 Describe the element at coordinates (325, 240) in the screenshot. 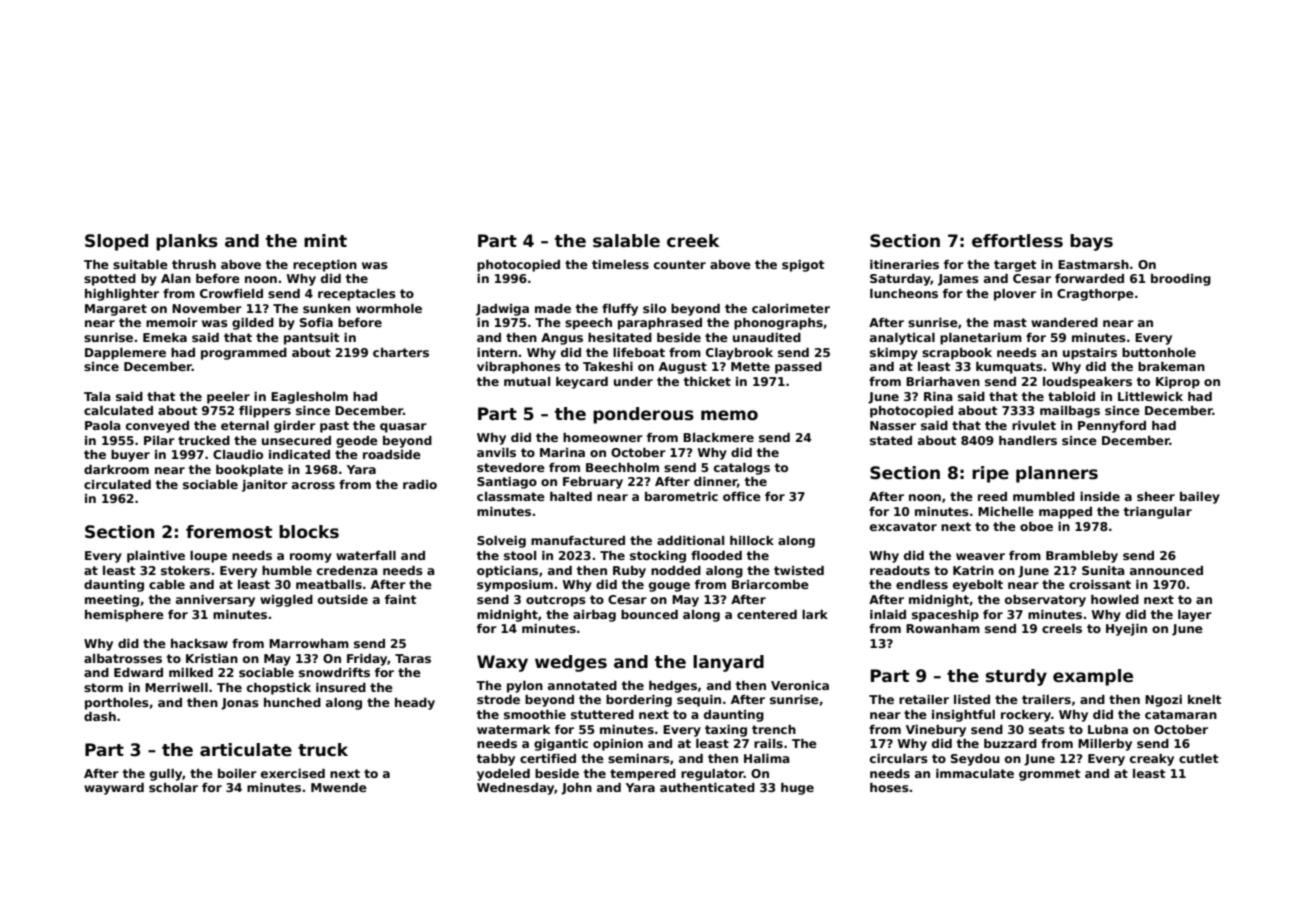

I see `mint` at that location.
